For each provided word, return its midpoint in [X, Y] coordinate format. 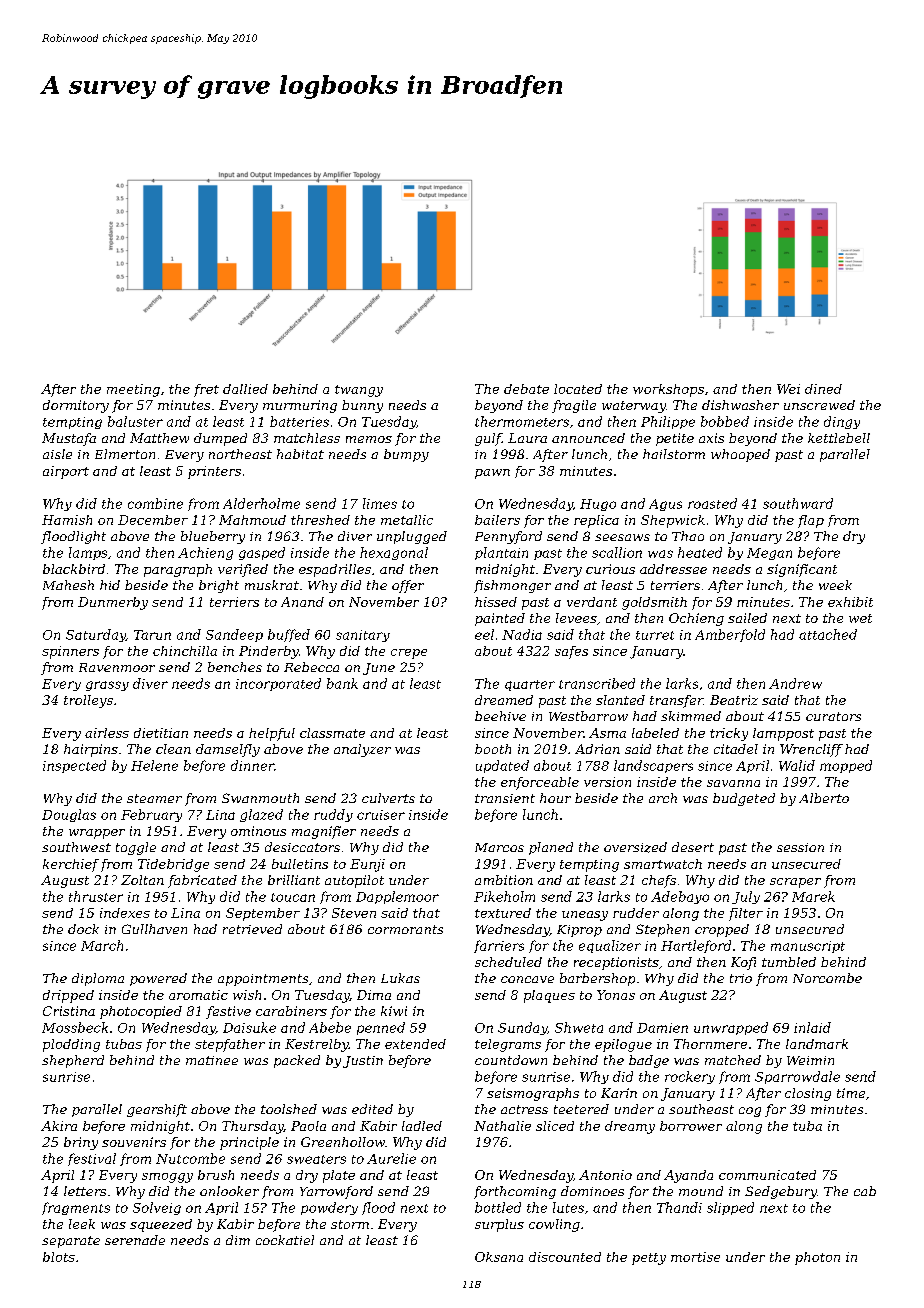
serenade [135, 1240]
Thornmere [710, 1044]
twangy [359, 391]
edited [372, 1109]
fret [206, 390]
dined [823, 389]
